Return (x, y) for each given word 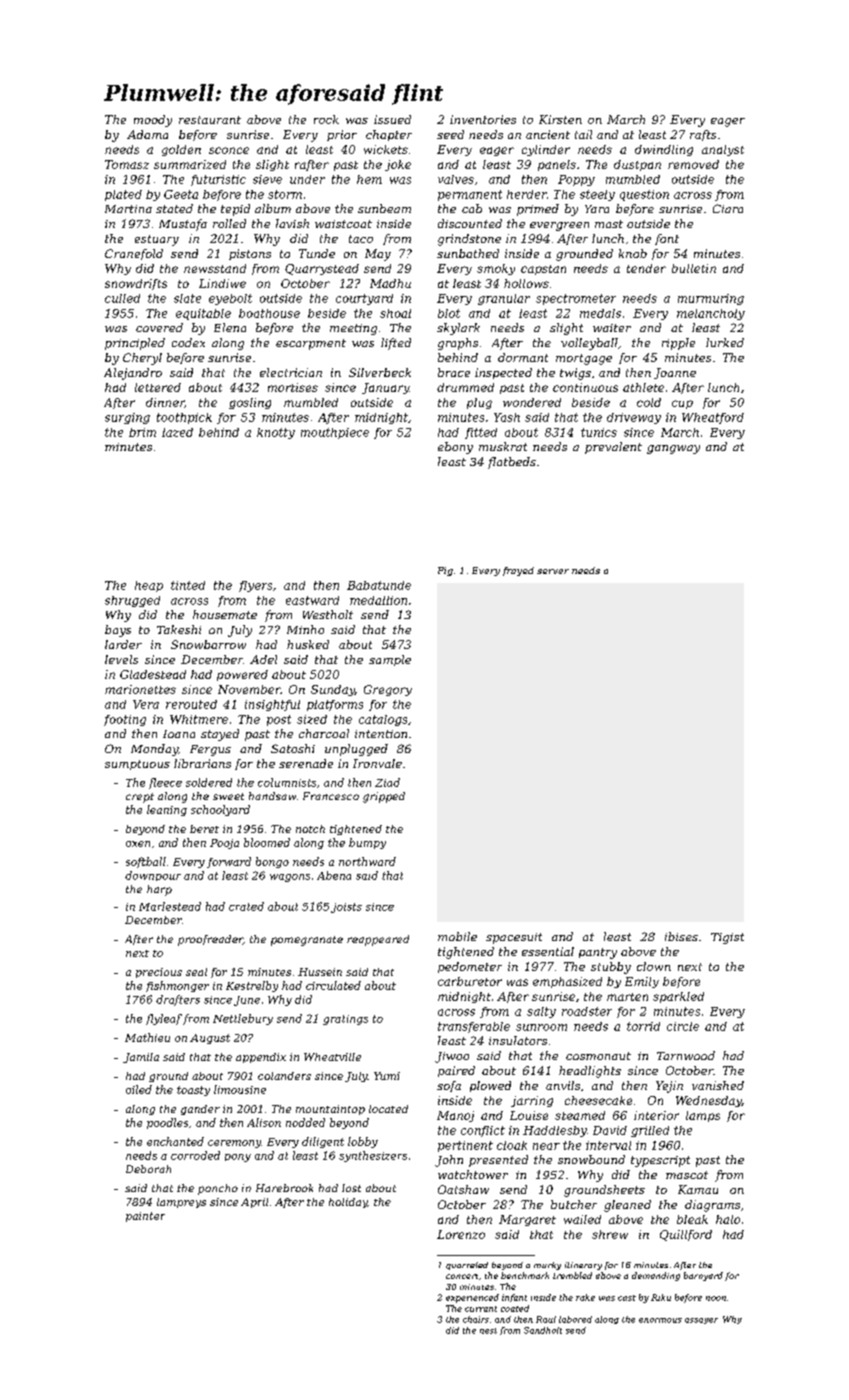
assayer (701, 1321)
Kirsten (560, 119)
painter (145, 1217)
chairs (476, 1319)
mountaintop (330, 1110)
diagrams (712, 1206)
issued (392, 119)
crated (246, 906)
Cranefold (134, 254)
